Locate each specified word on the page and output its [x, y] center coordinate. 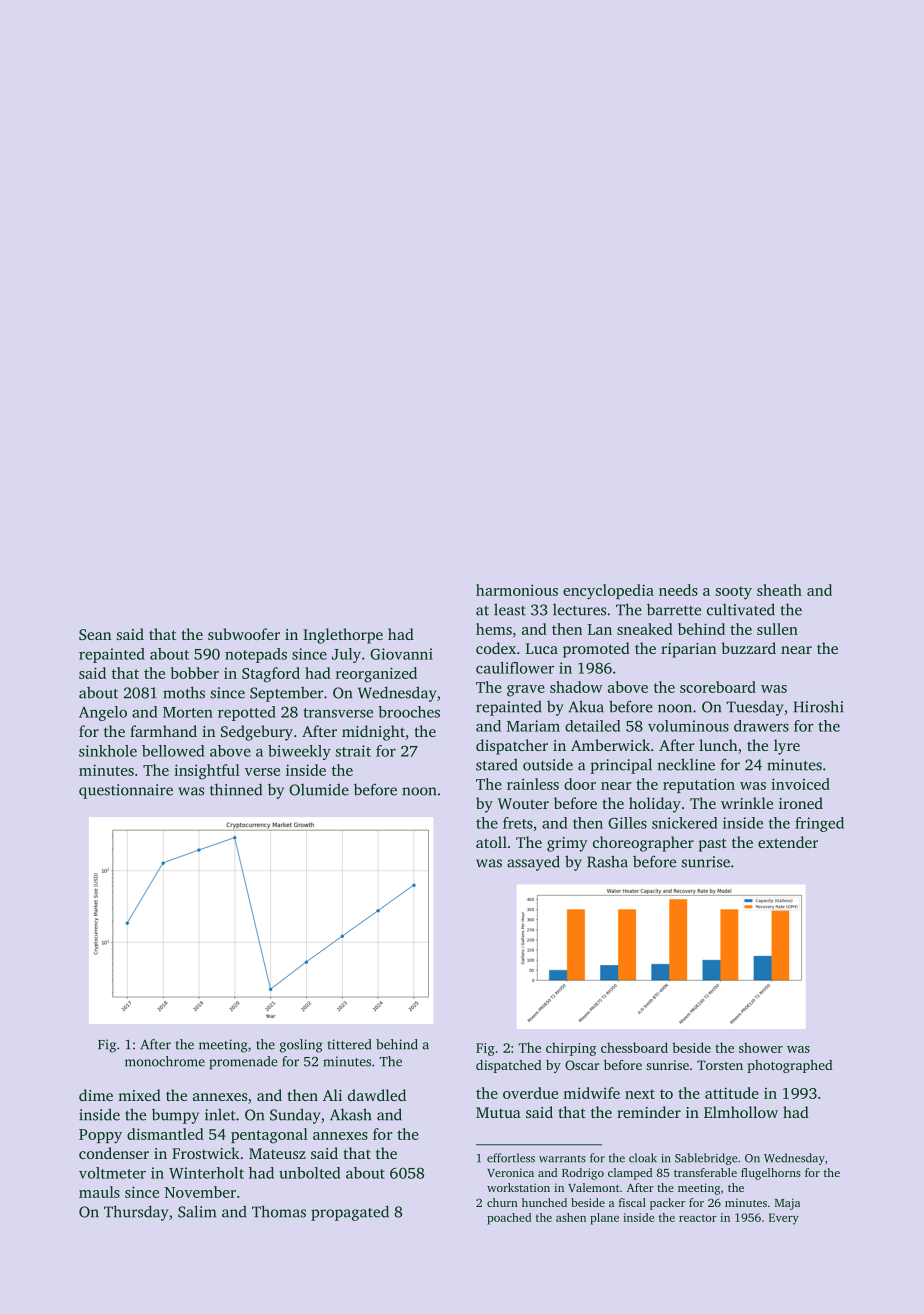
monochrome [165, 1061]
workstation [518, 1187]
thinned [236, 789]
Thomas [279, 1211]
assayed [533, 863]
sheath [779, 590]
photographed [790, 1066]
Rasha [607, 861]
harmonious [517, 590]
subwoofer [244, 634]
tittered [349, 1044]
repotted [247, 713]
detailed [592, 726]
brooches [409, 712]
